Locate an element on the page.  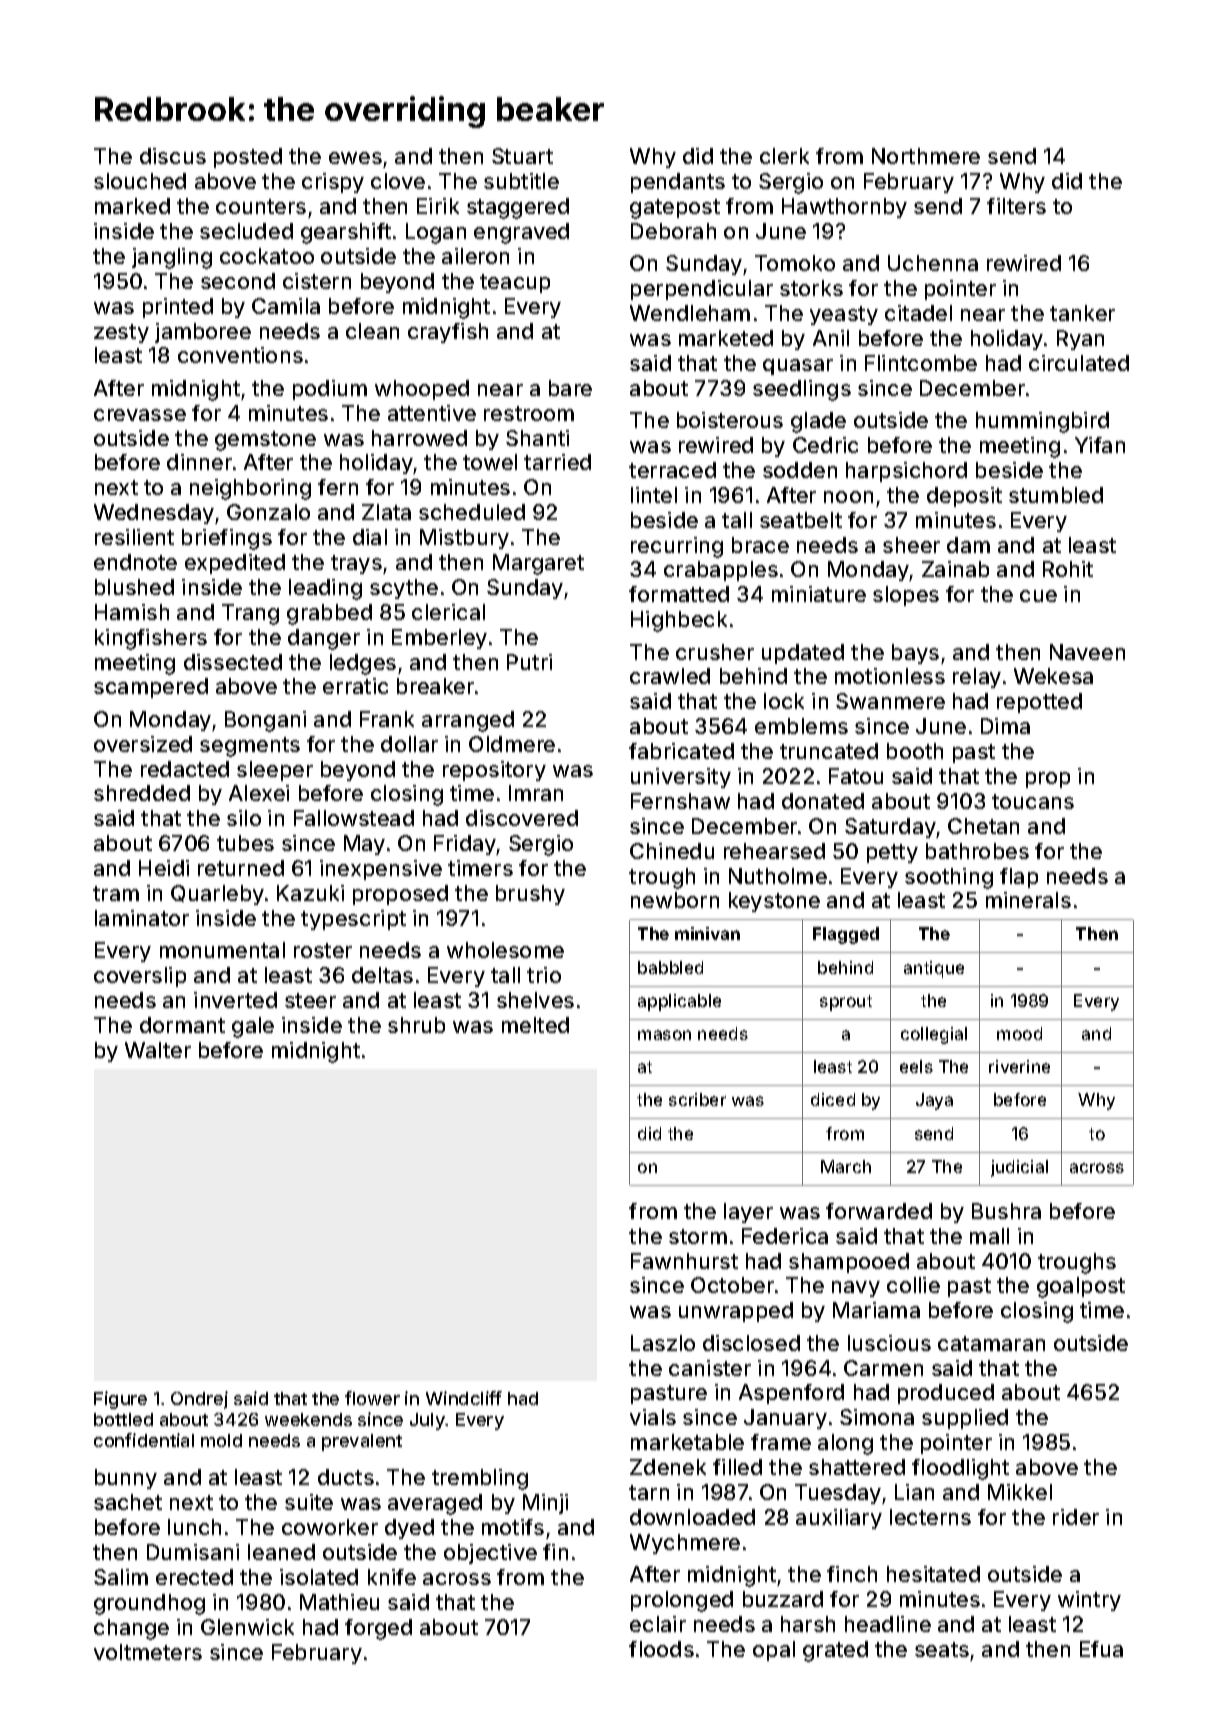
Mathieu is located at coordinates (339, 1602).
